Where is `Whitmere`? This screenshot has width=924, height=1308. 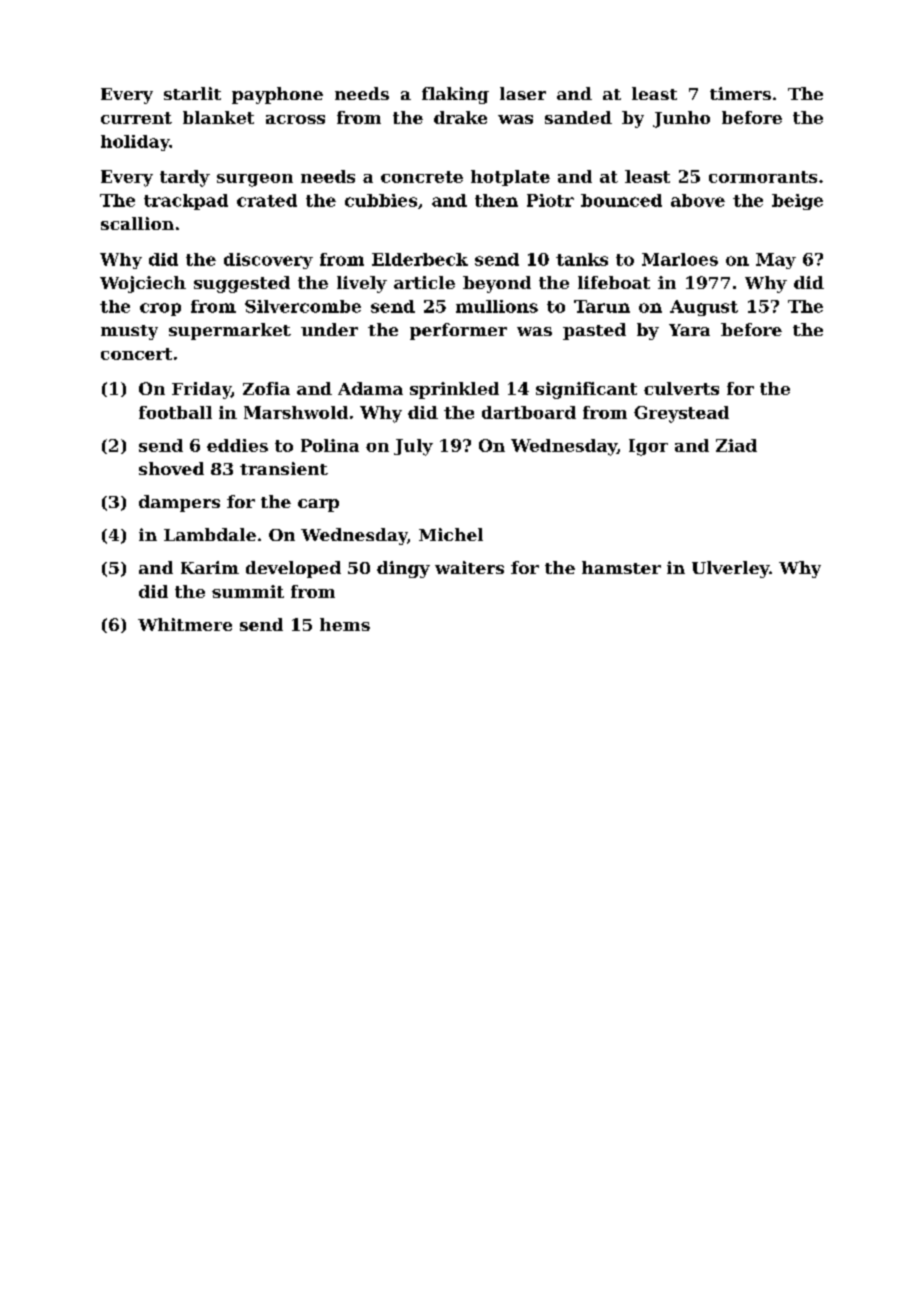
Whitmere is located at coordinates (185, 624).
